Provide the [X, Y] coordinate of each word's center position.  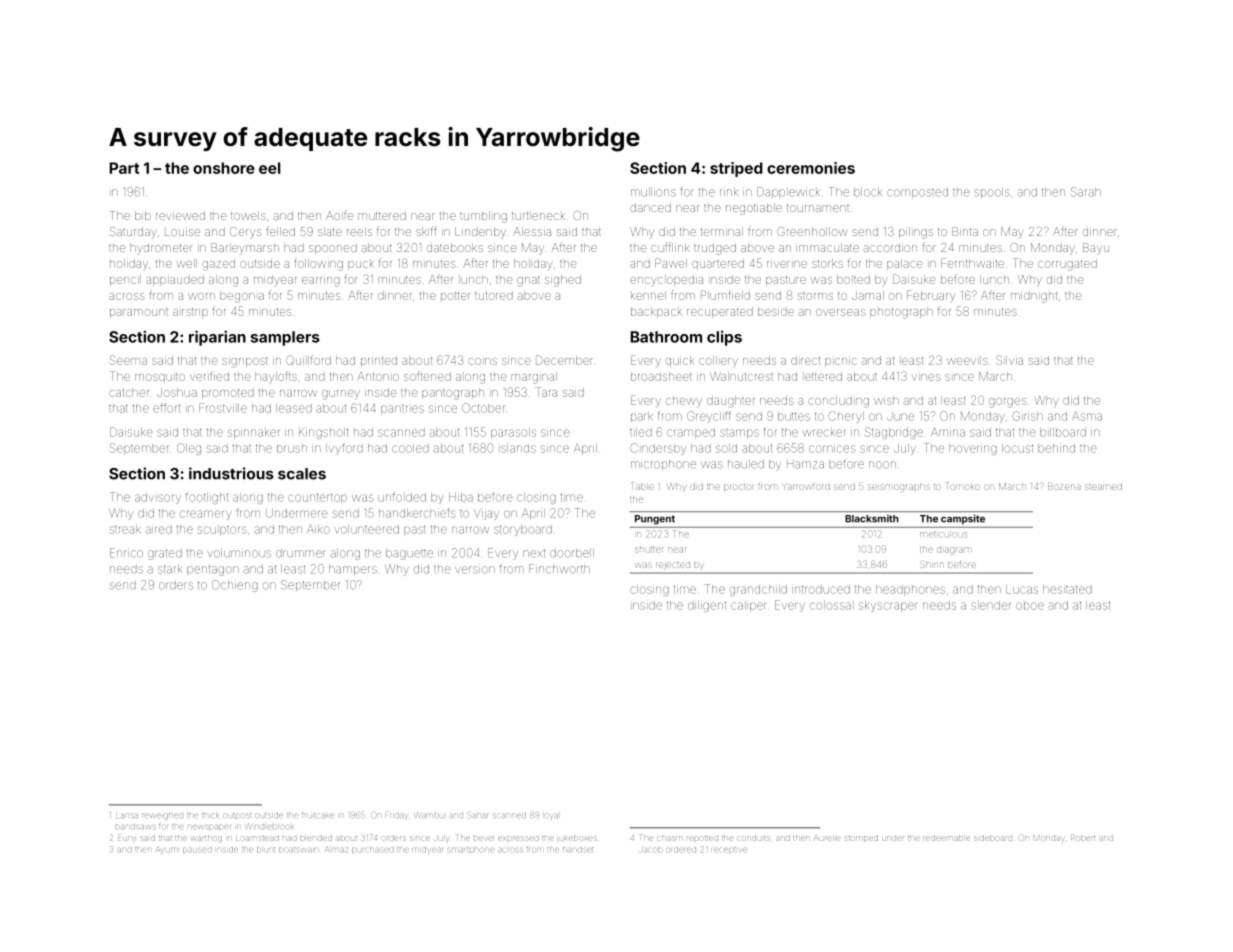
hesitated [1067, 589]
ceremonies [811, 168]
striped [736, 169]
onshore [224, 168]
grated [165, 554]
